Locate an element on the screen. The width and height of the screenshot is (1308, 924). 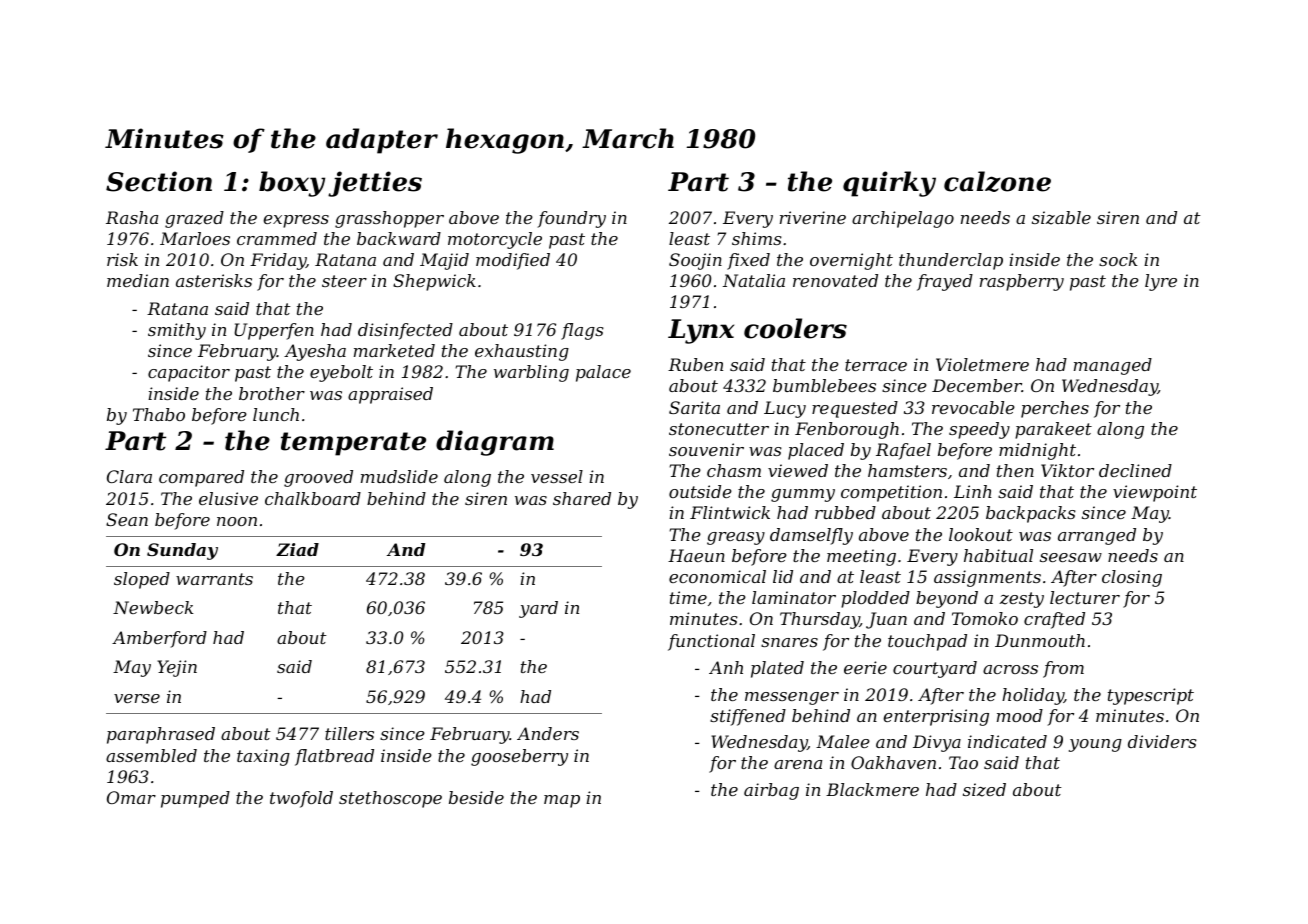
revocable is located at coordinates (973, 407).
